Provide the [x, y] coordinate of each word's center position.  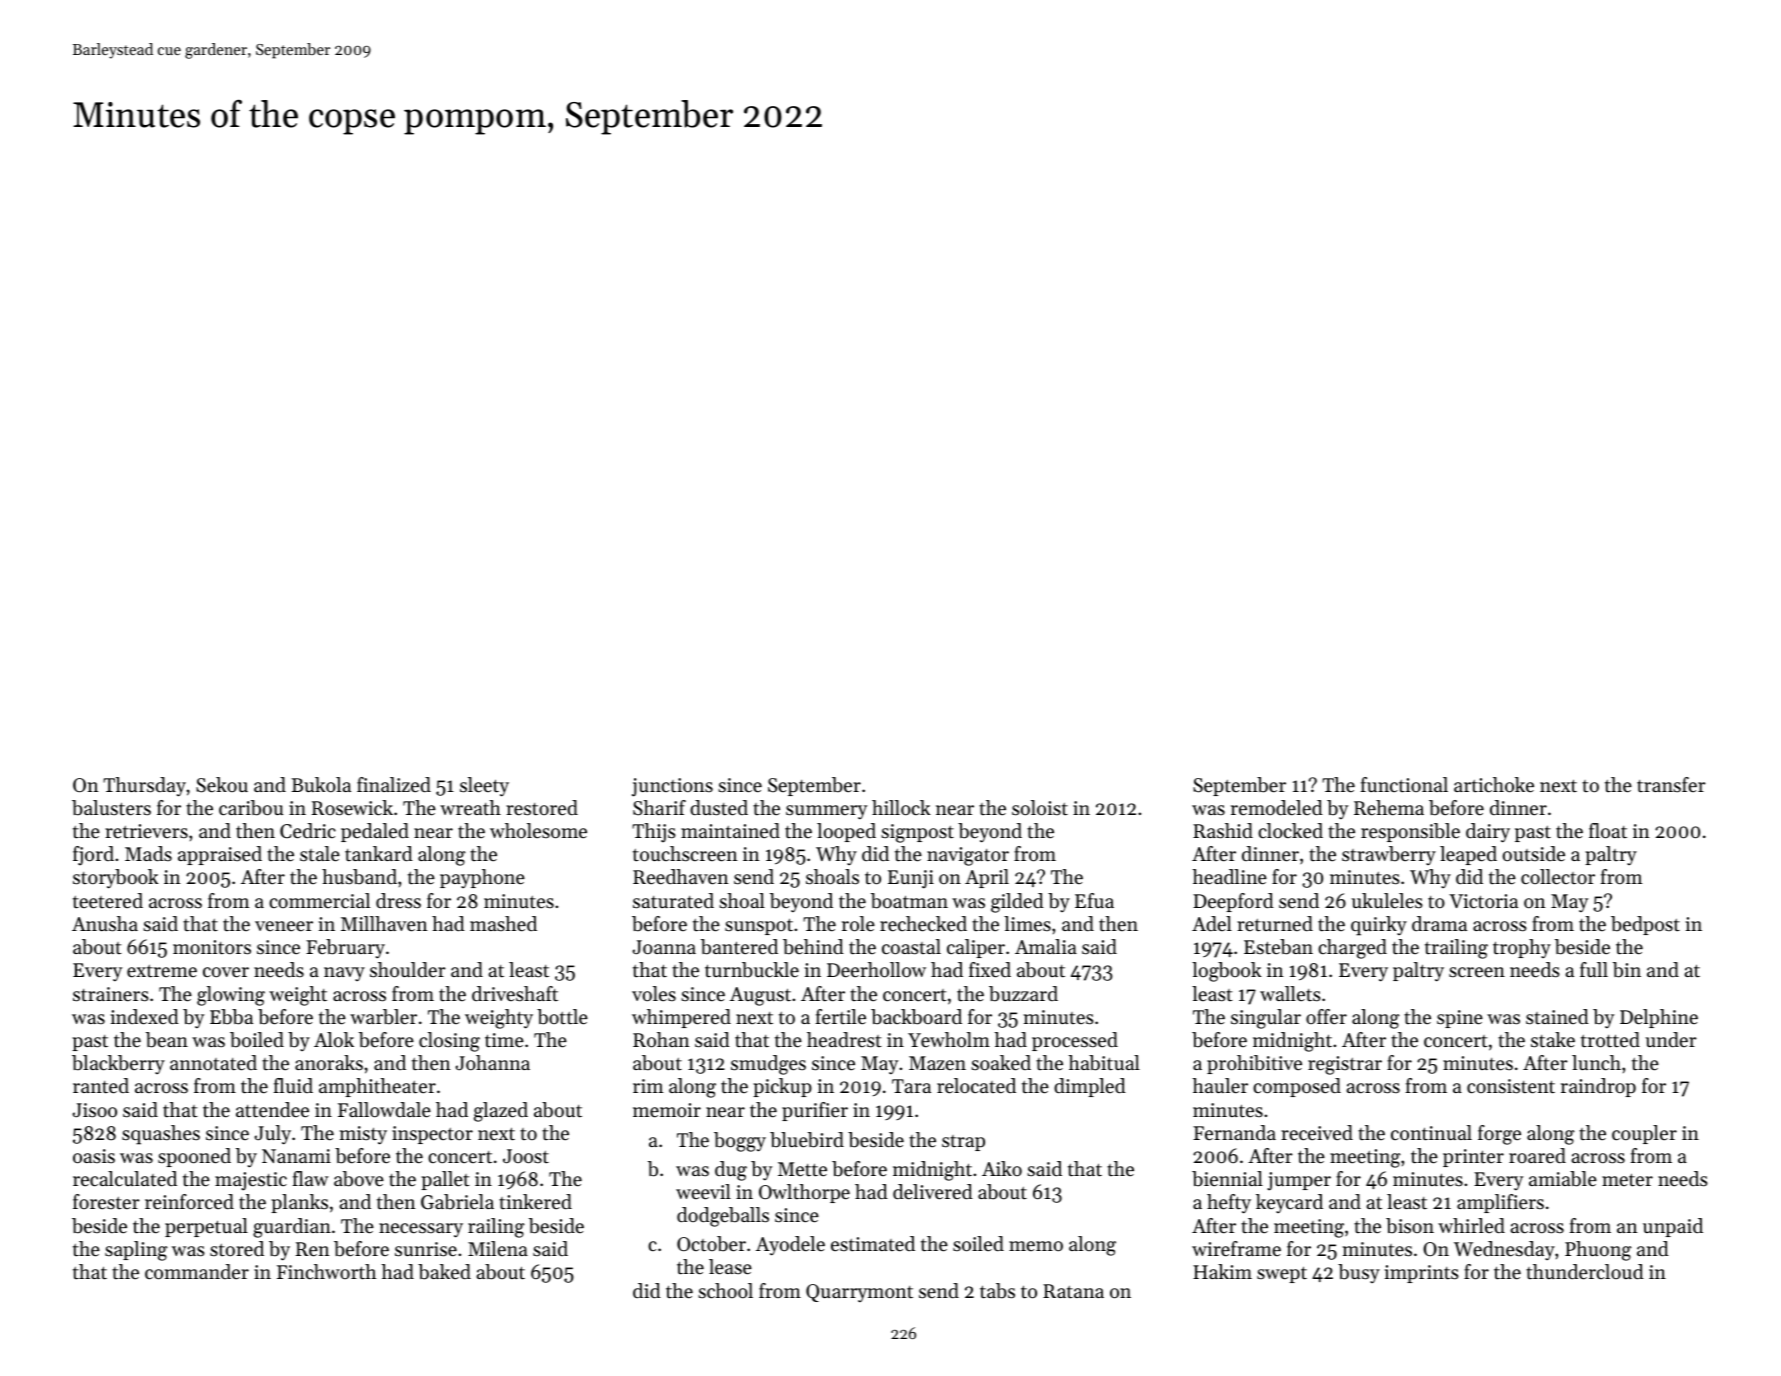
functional [1404, 784]
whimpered [681, 1018]
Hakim [1222, 1271]
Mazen [937, 1063]
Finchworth [326, 1272]
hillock [901, 807]
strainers [111, 994]
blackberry [118, 1064]
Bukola [321, 784]
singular [1266, 1019]
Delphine [1659, 1018]
